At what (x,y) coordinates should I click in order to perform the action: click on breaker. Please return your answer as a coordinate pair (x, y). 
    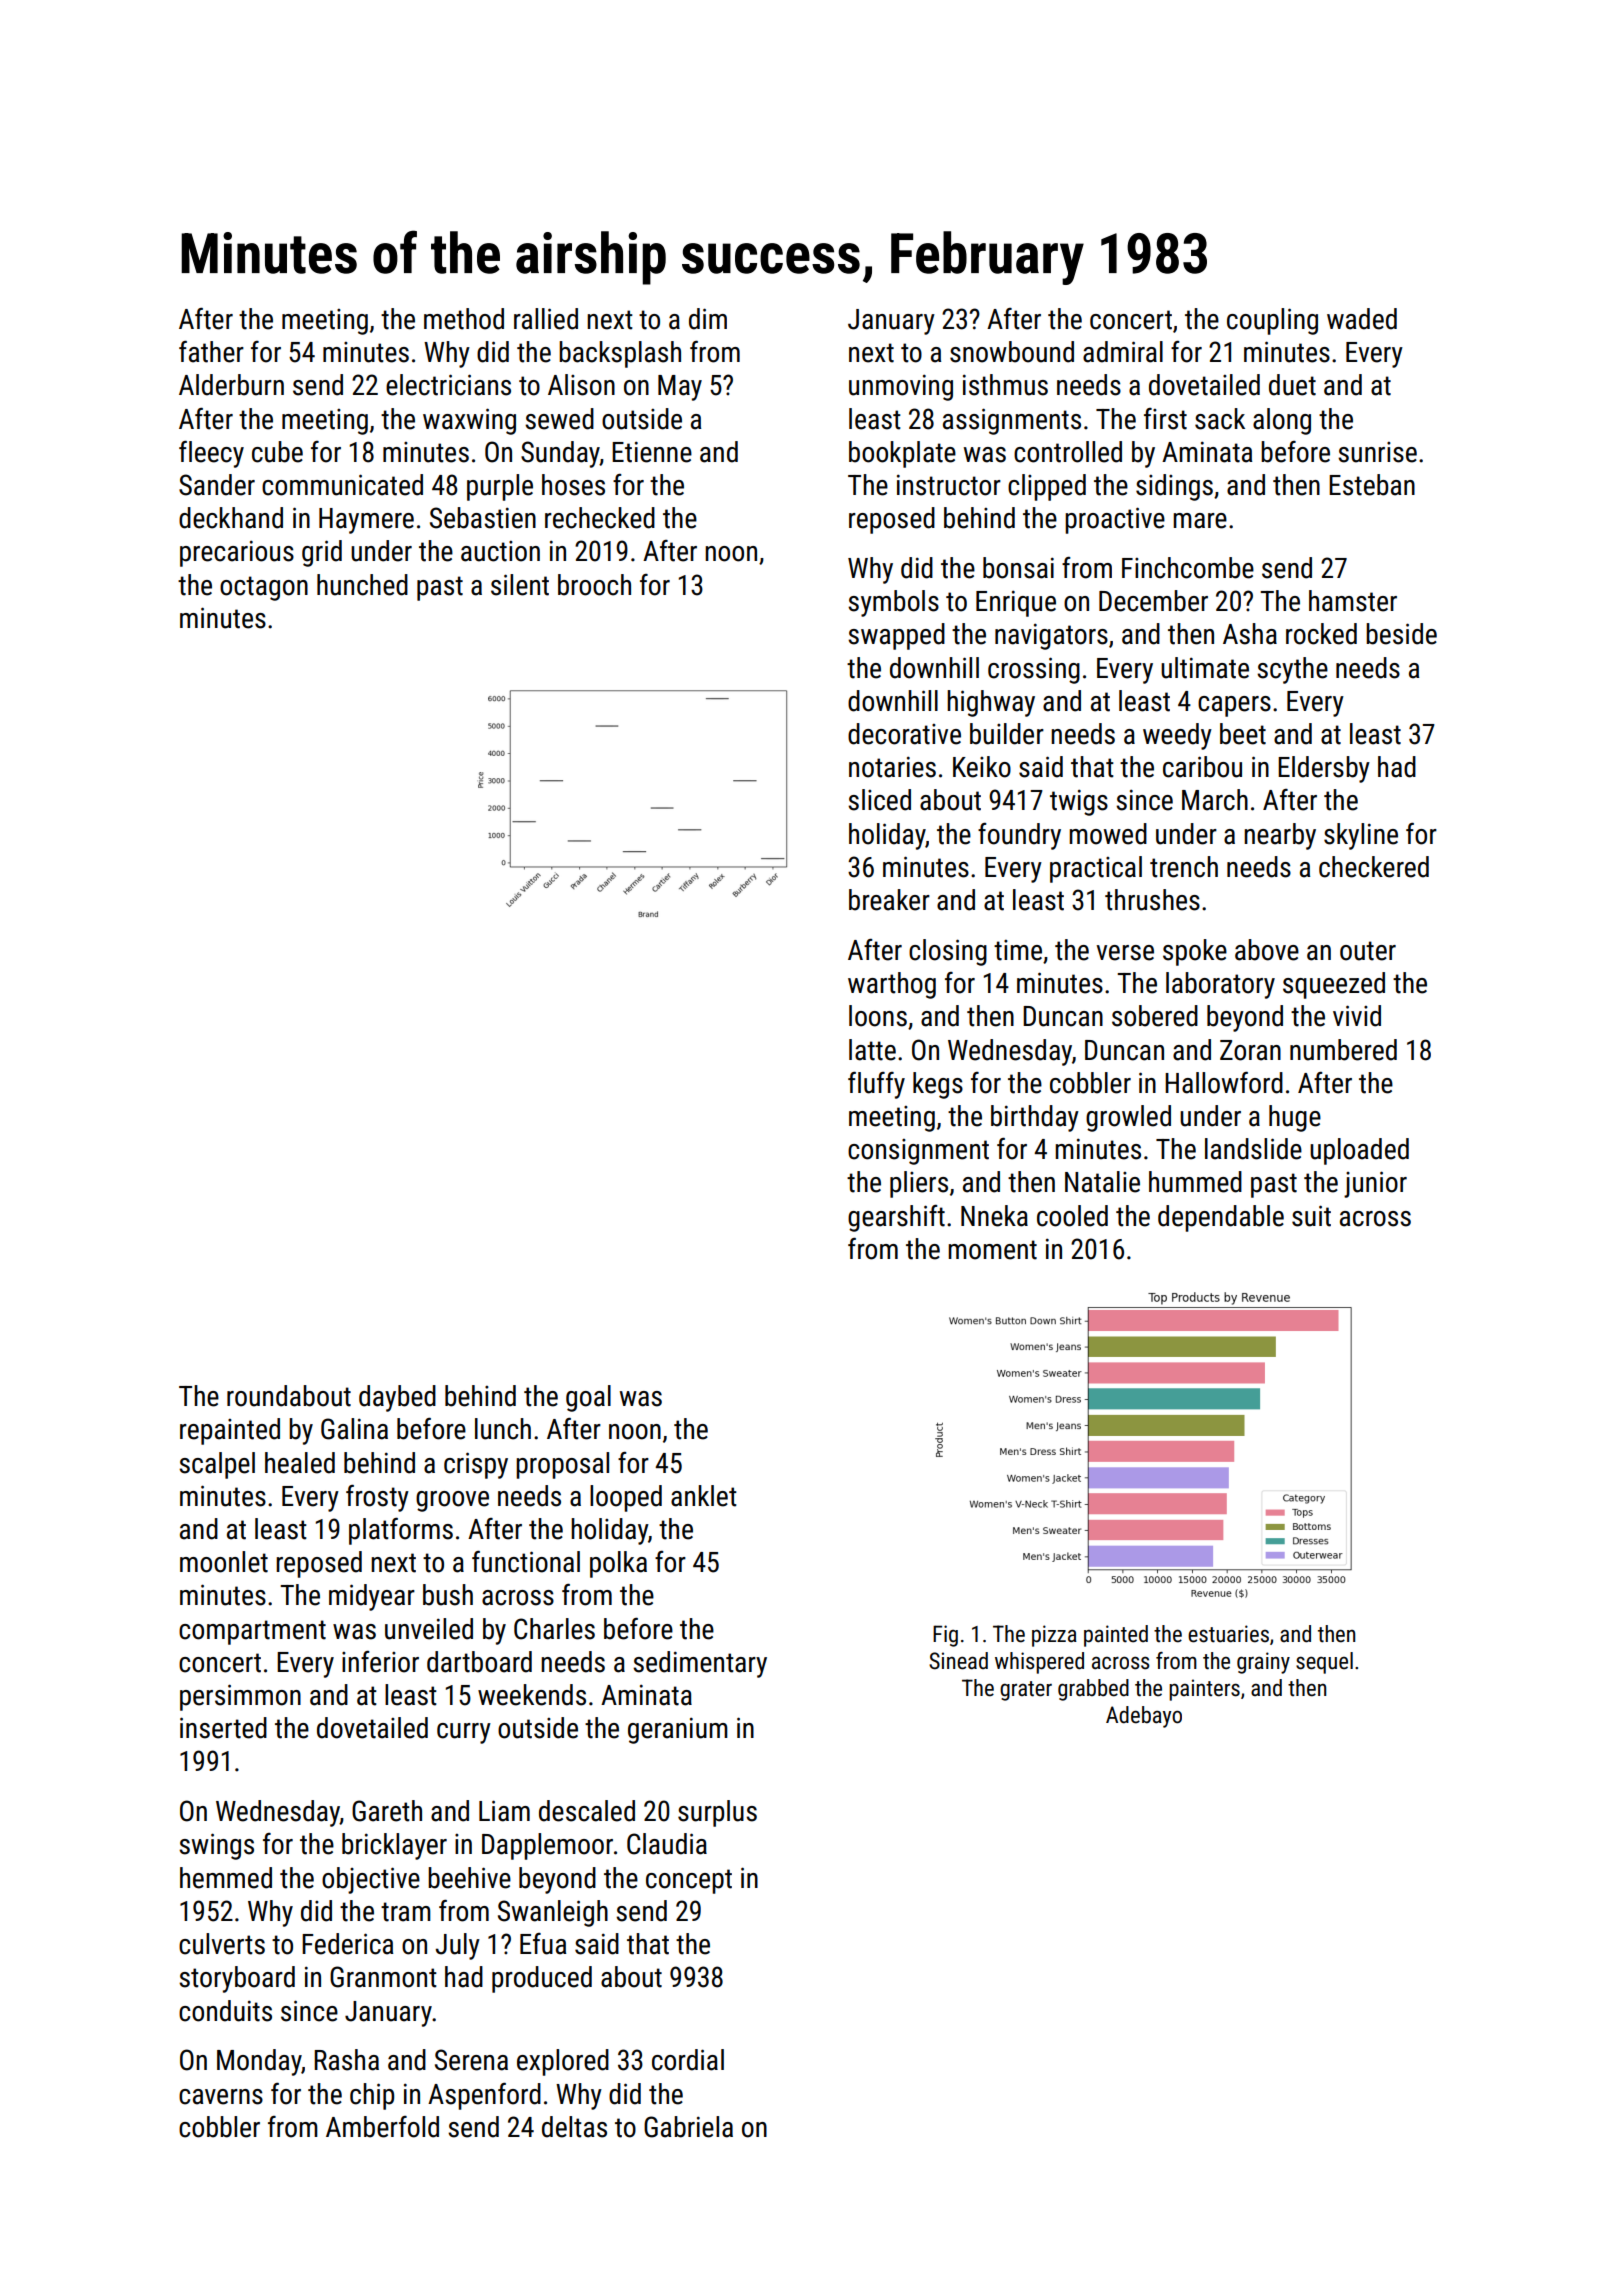
    Looking at the image, I should click on (889, 900).
